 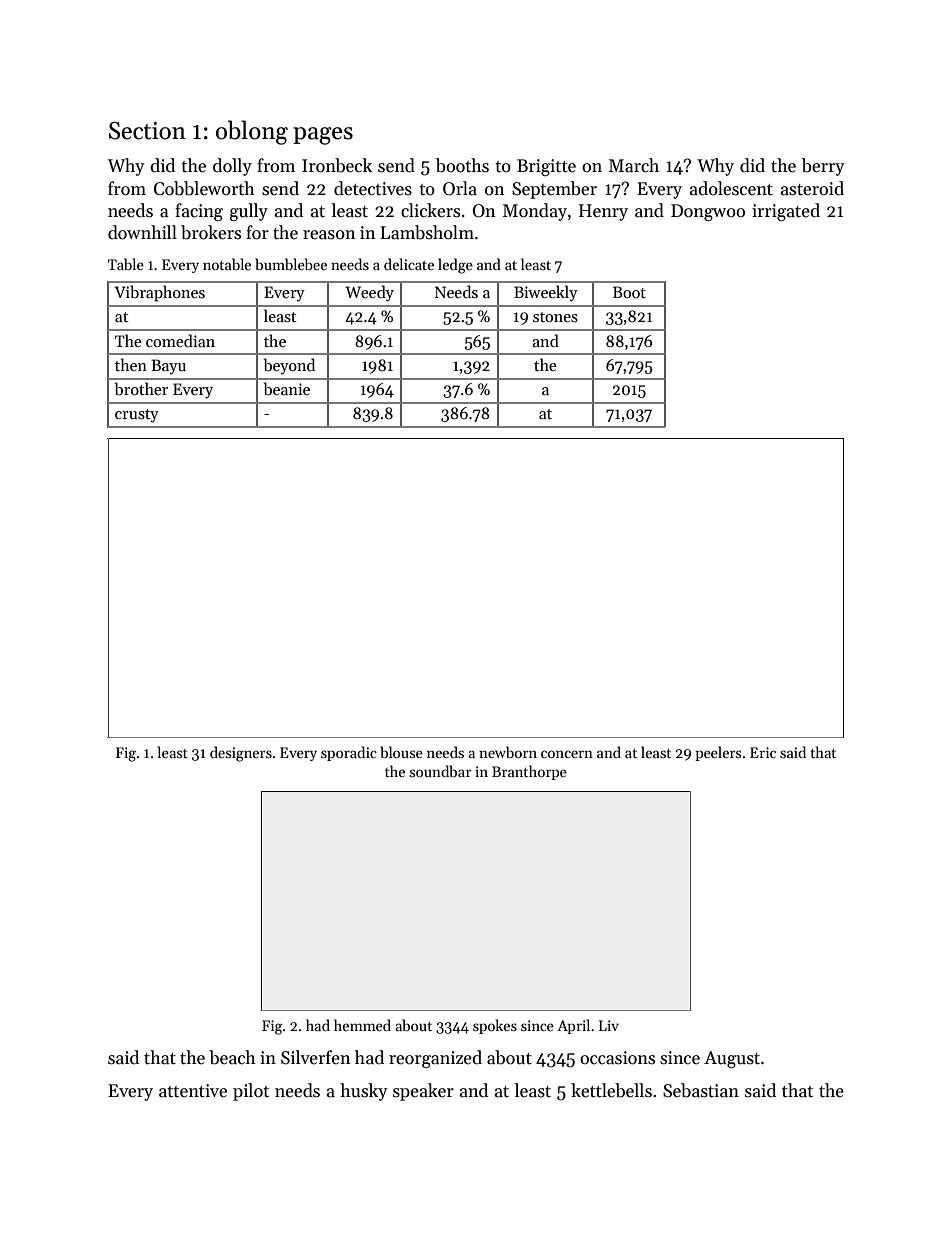 I want to click on Lambsholm, so click(x=427, y=232).
